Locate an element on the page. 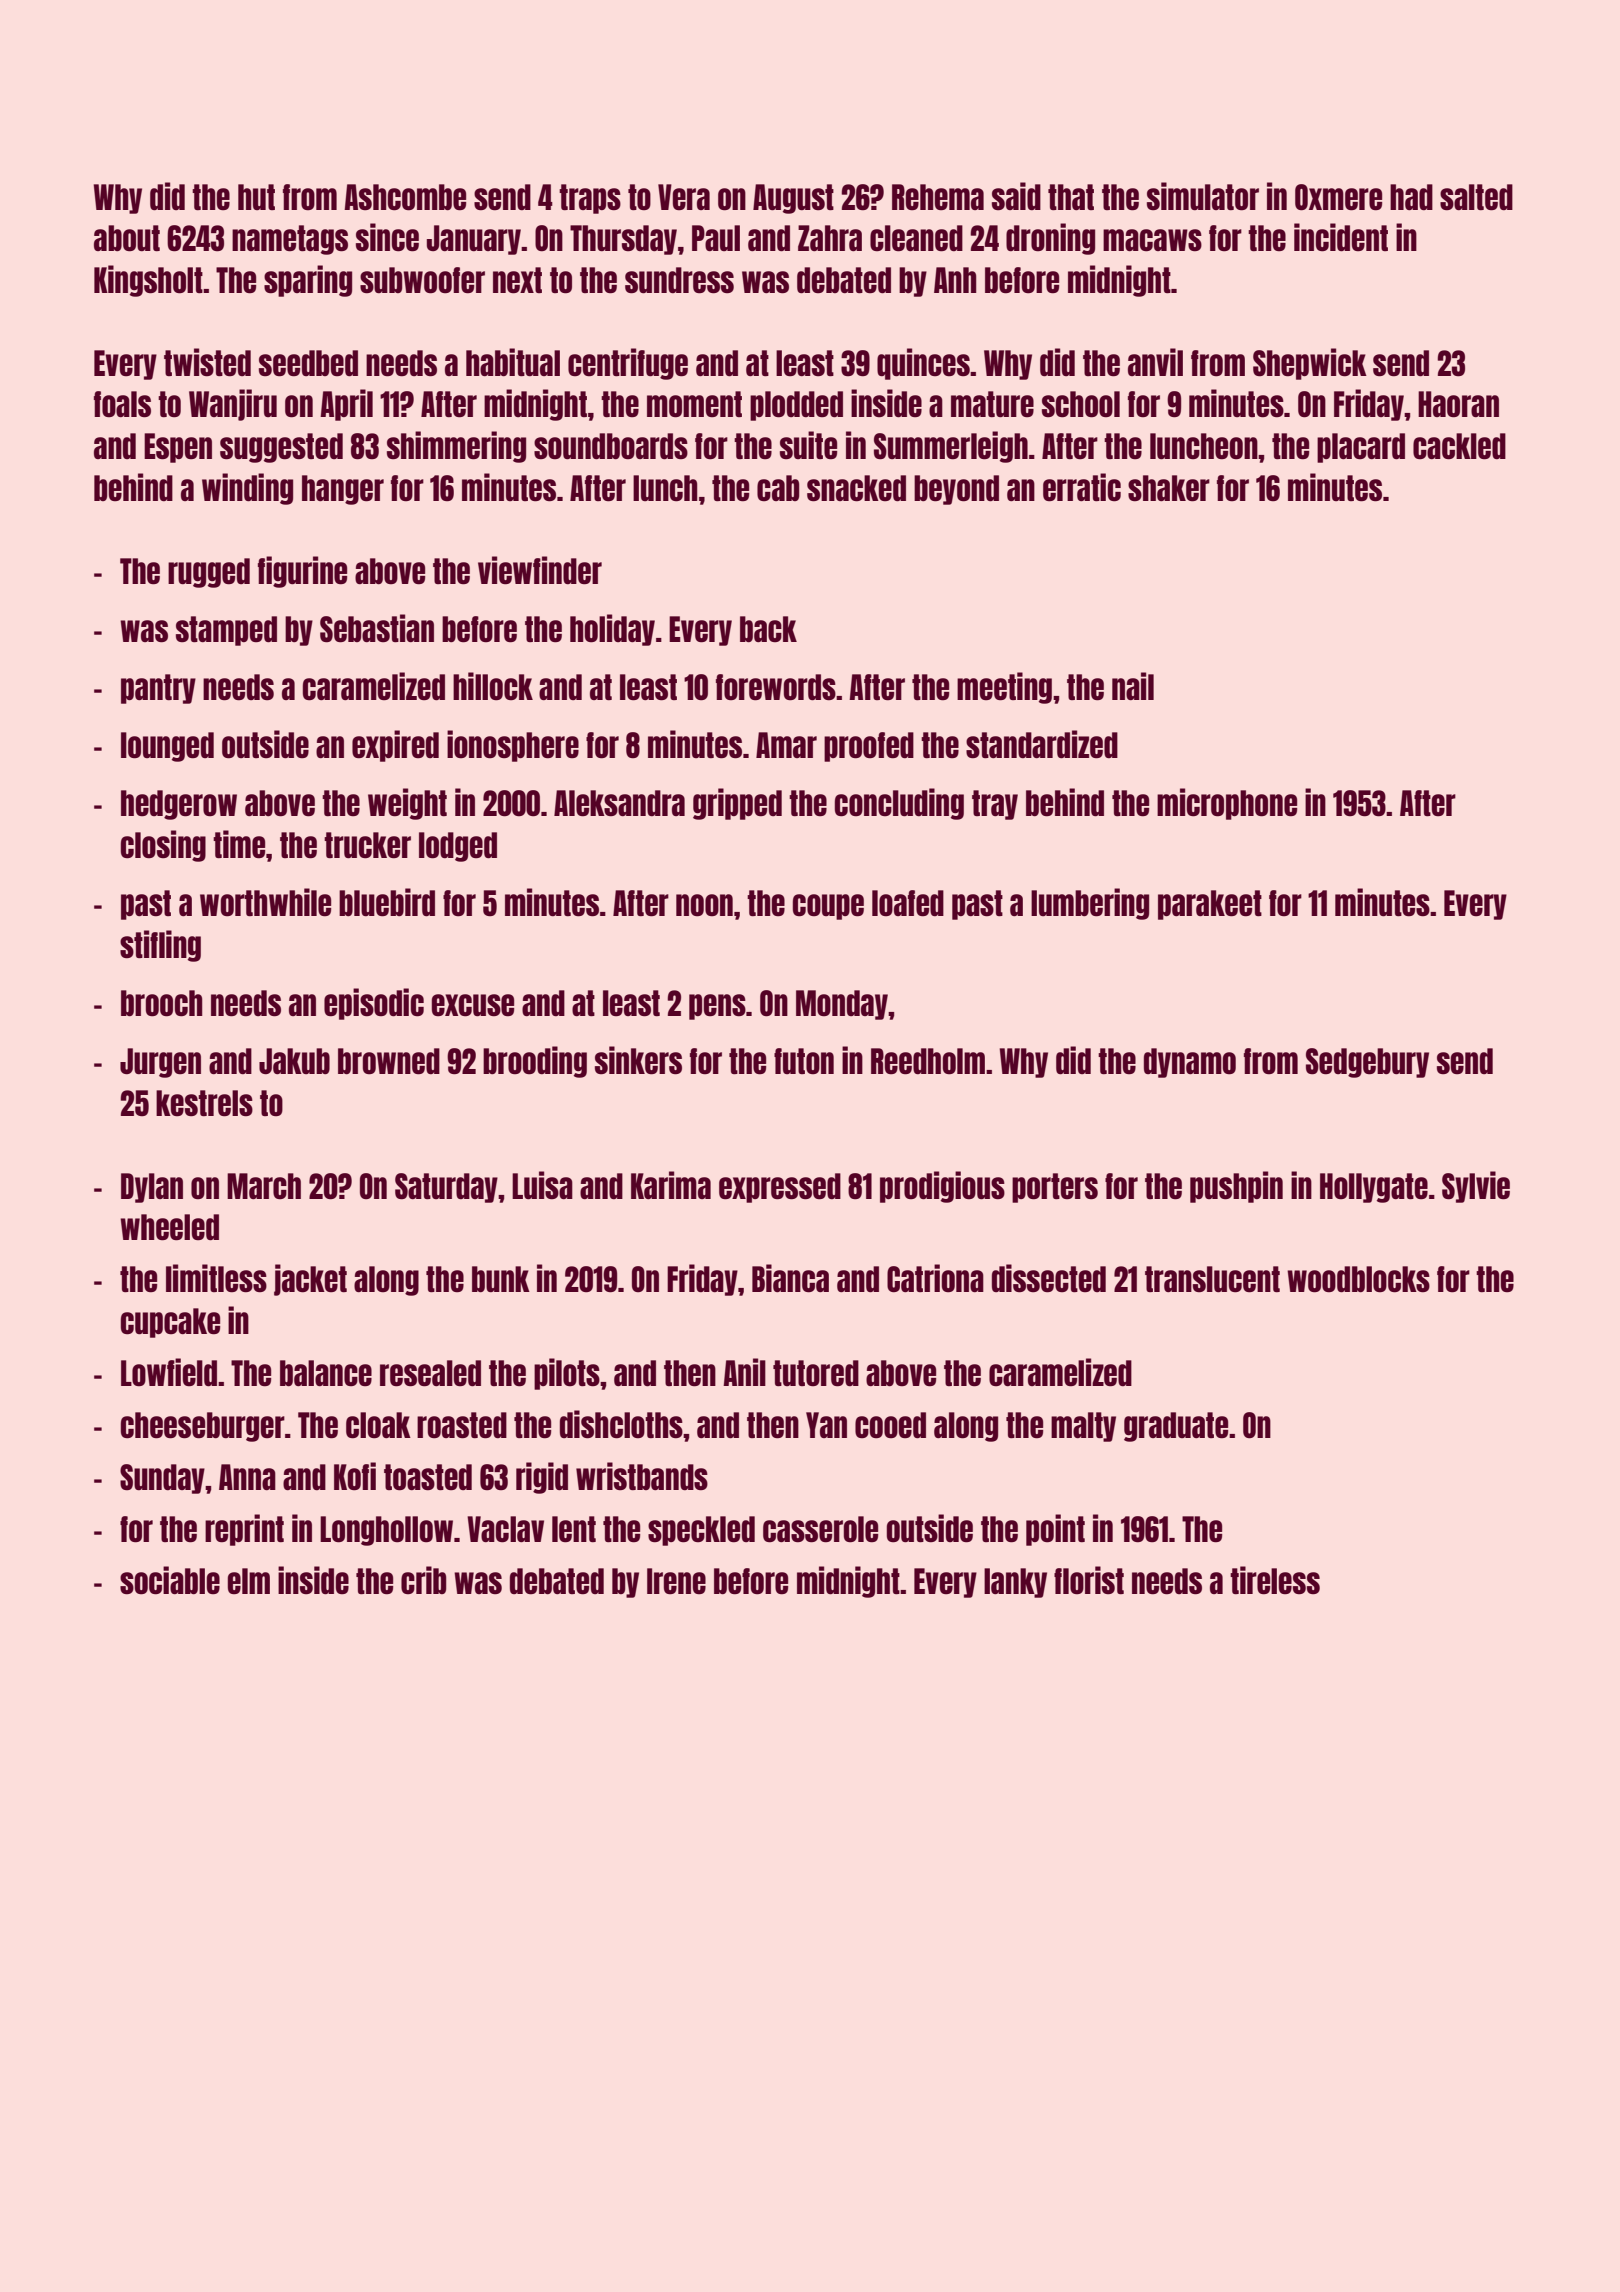 The width and height of the page is (1620, 2292). Sebastian is located at coordinates (377, 628).
